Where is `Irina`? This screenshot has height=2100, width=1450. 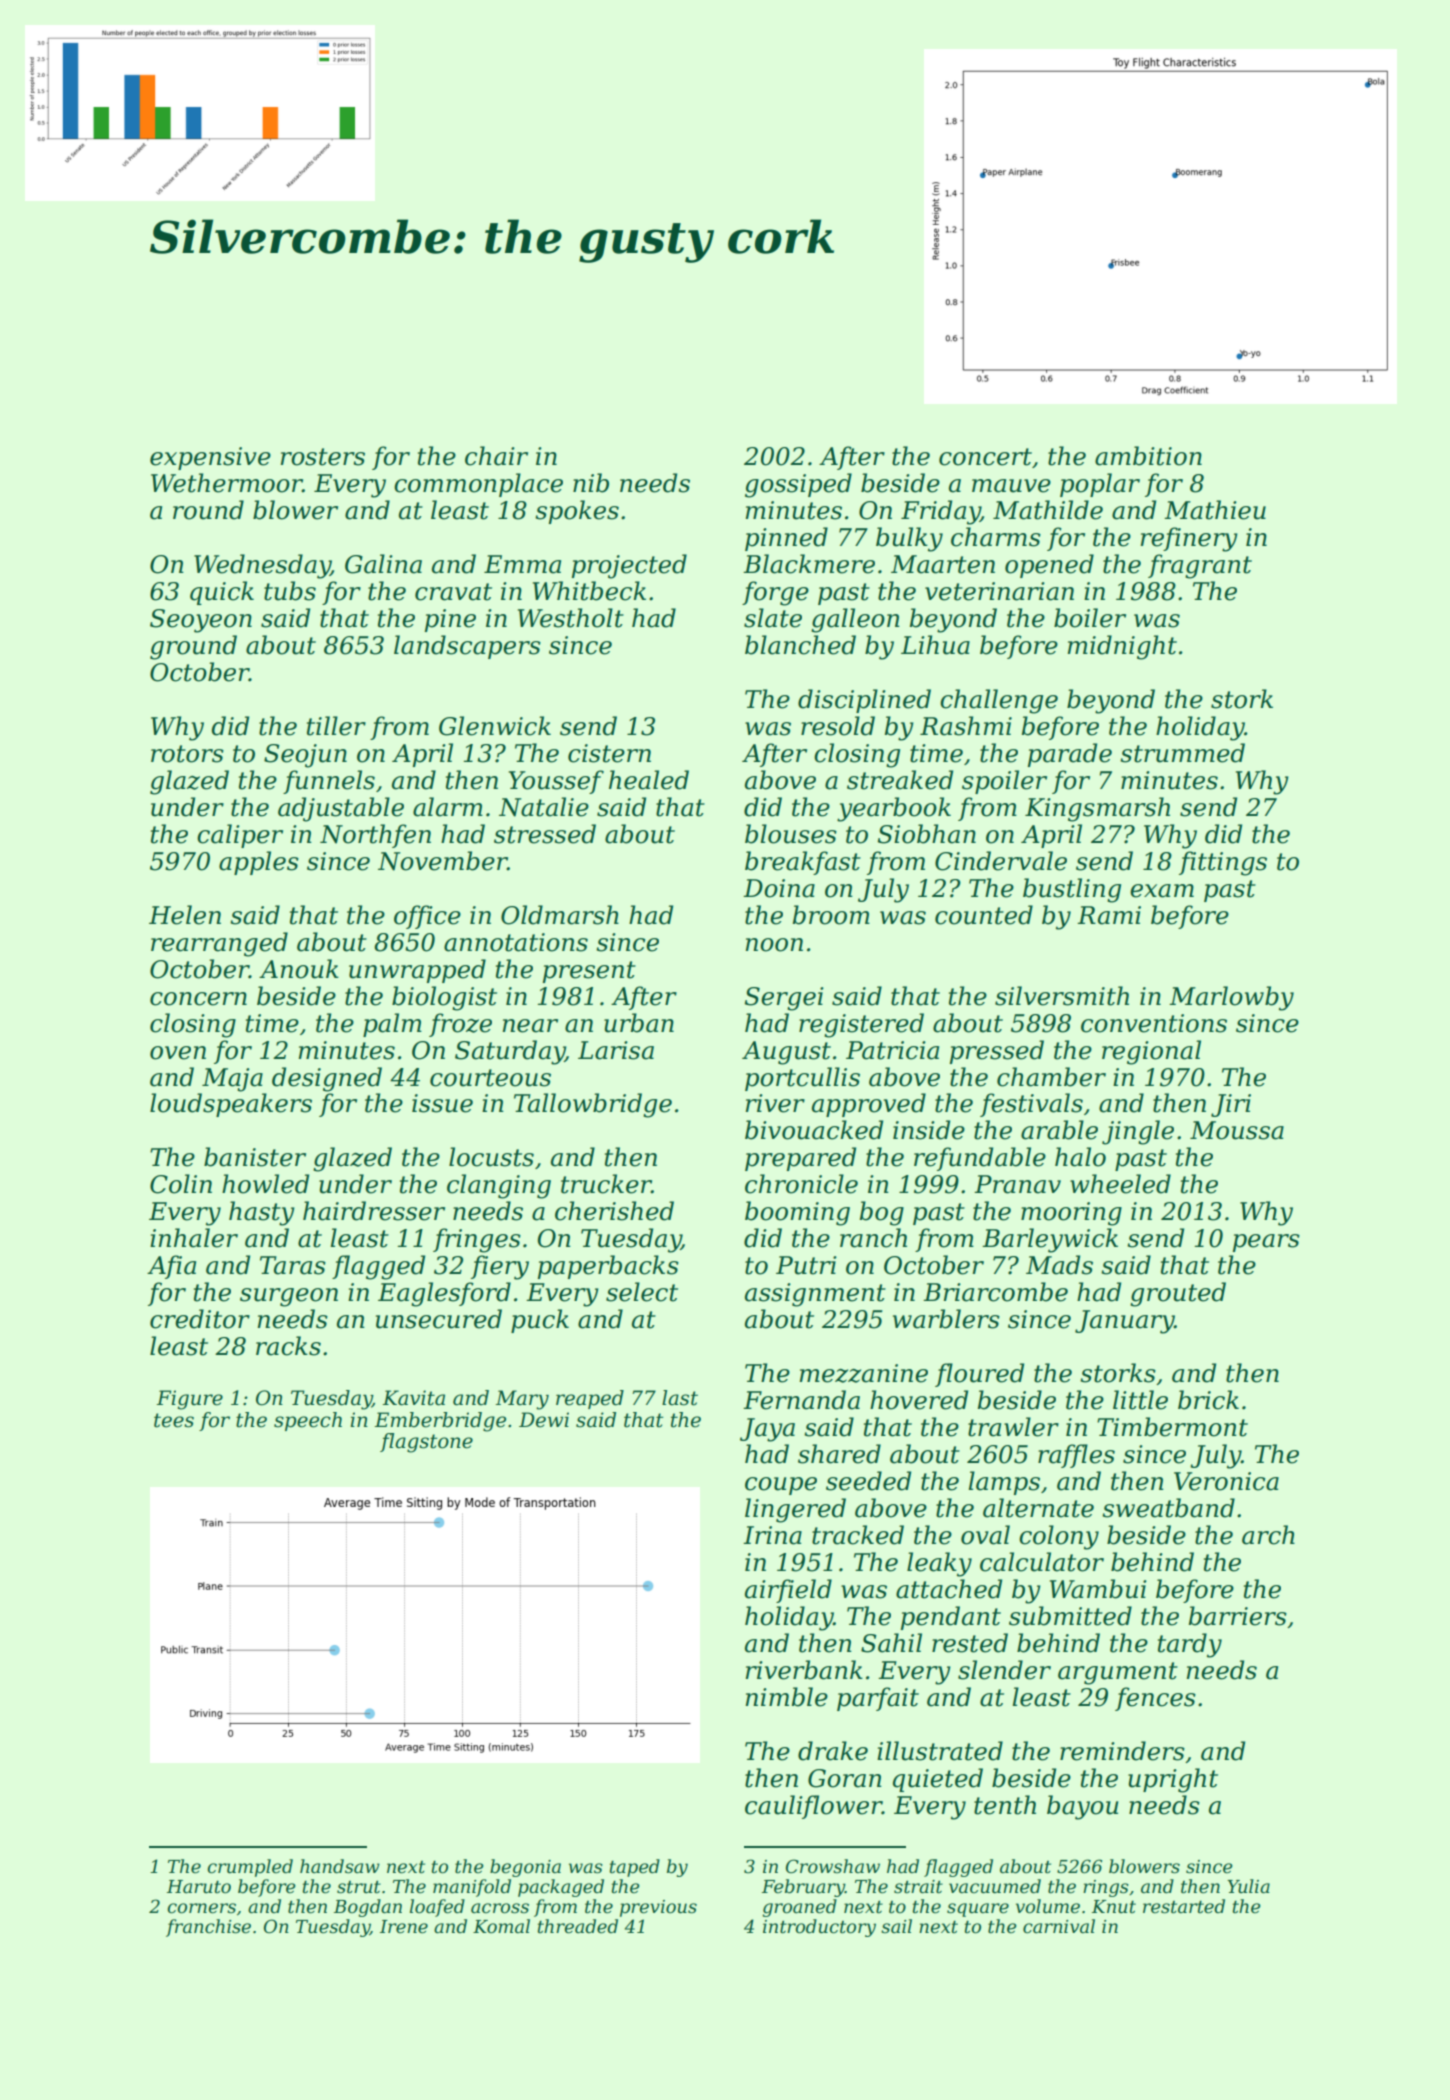 Irina is located at coordinates (772, 1535).
